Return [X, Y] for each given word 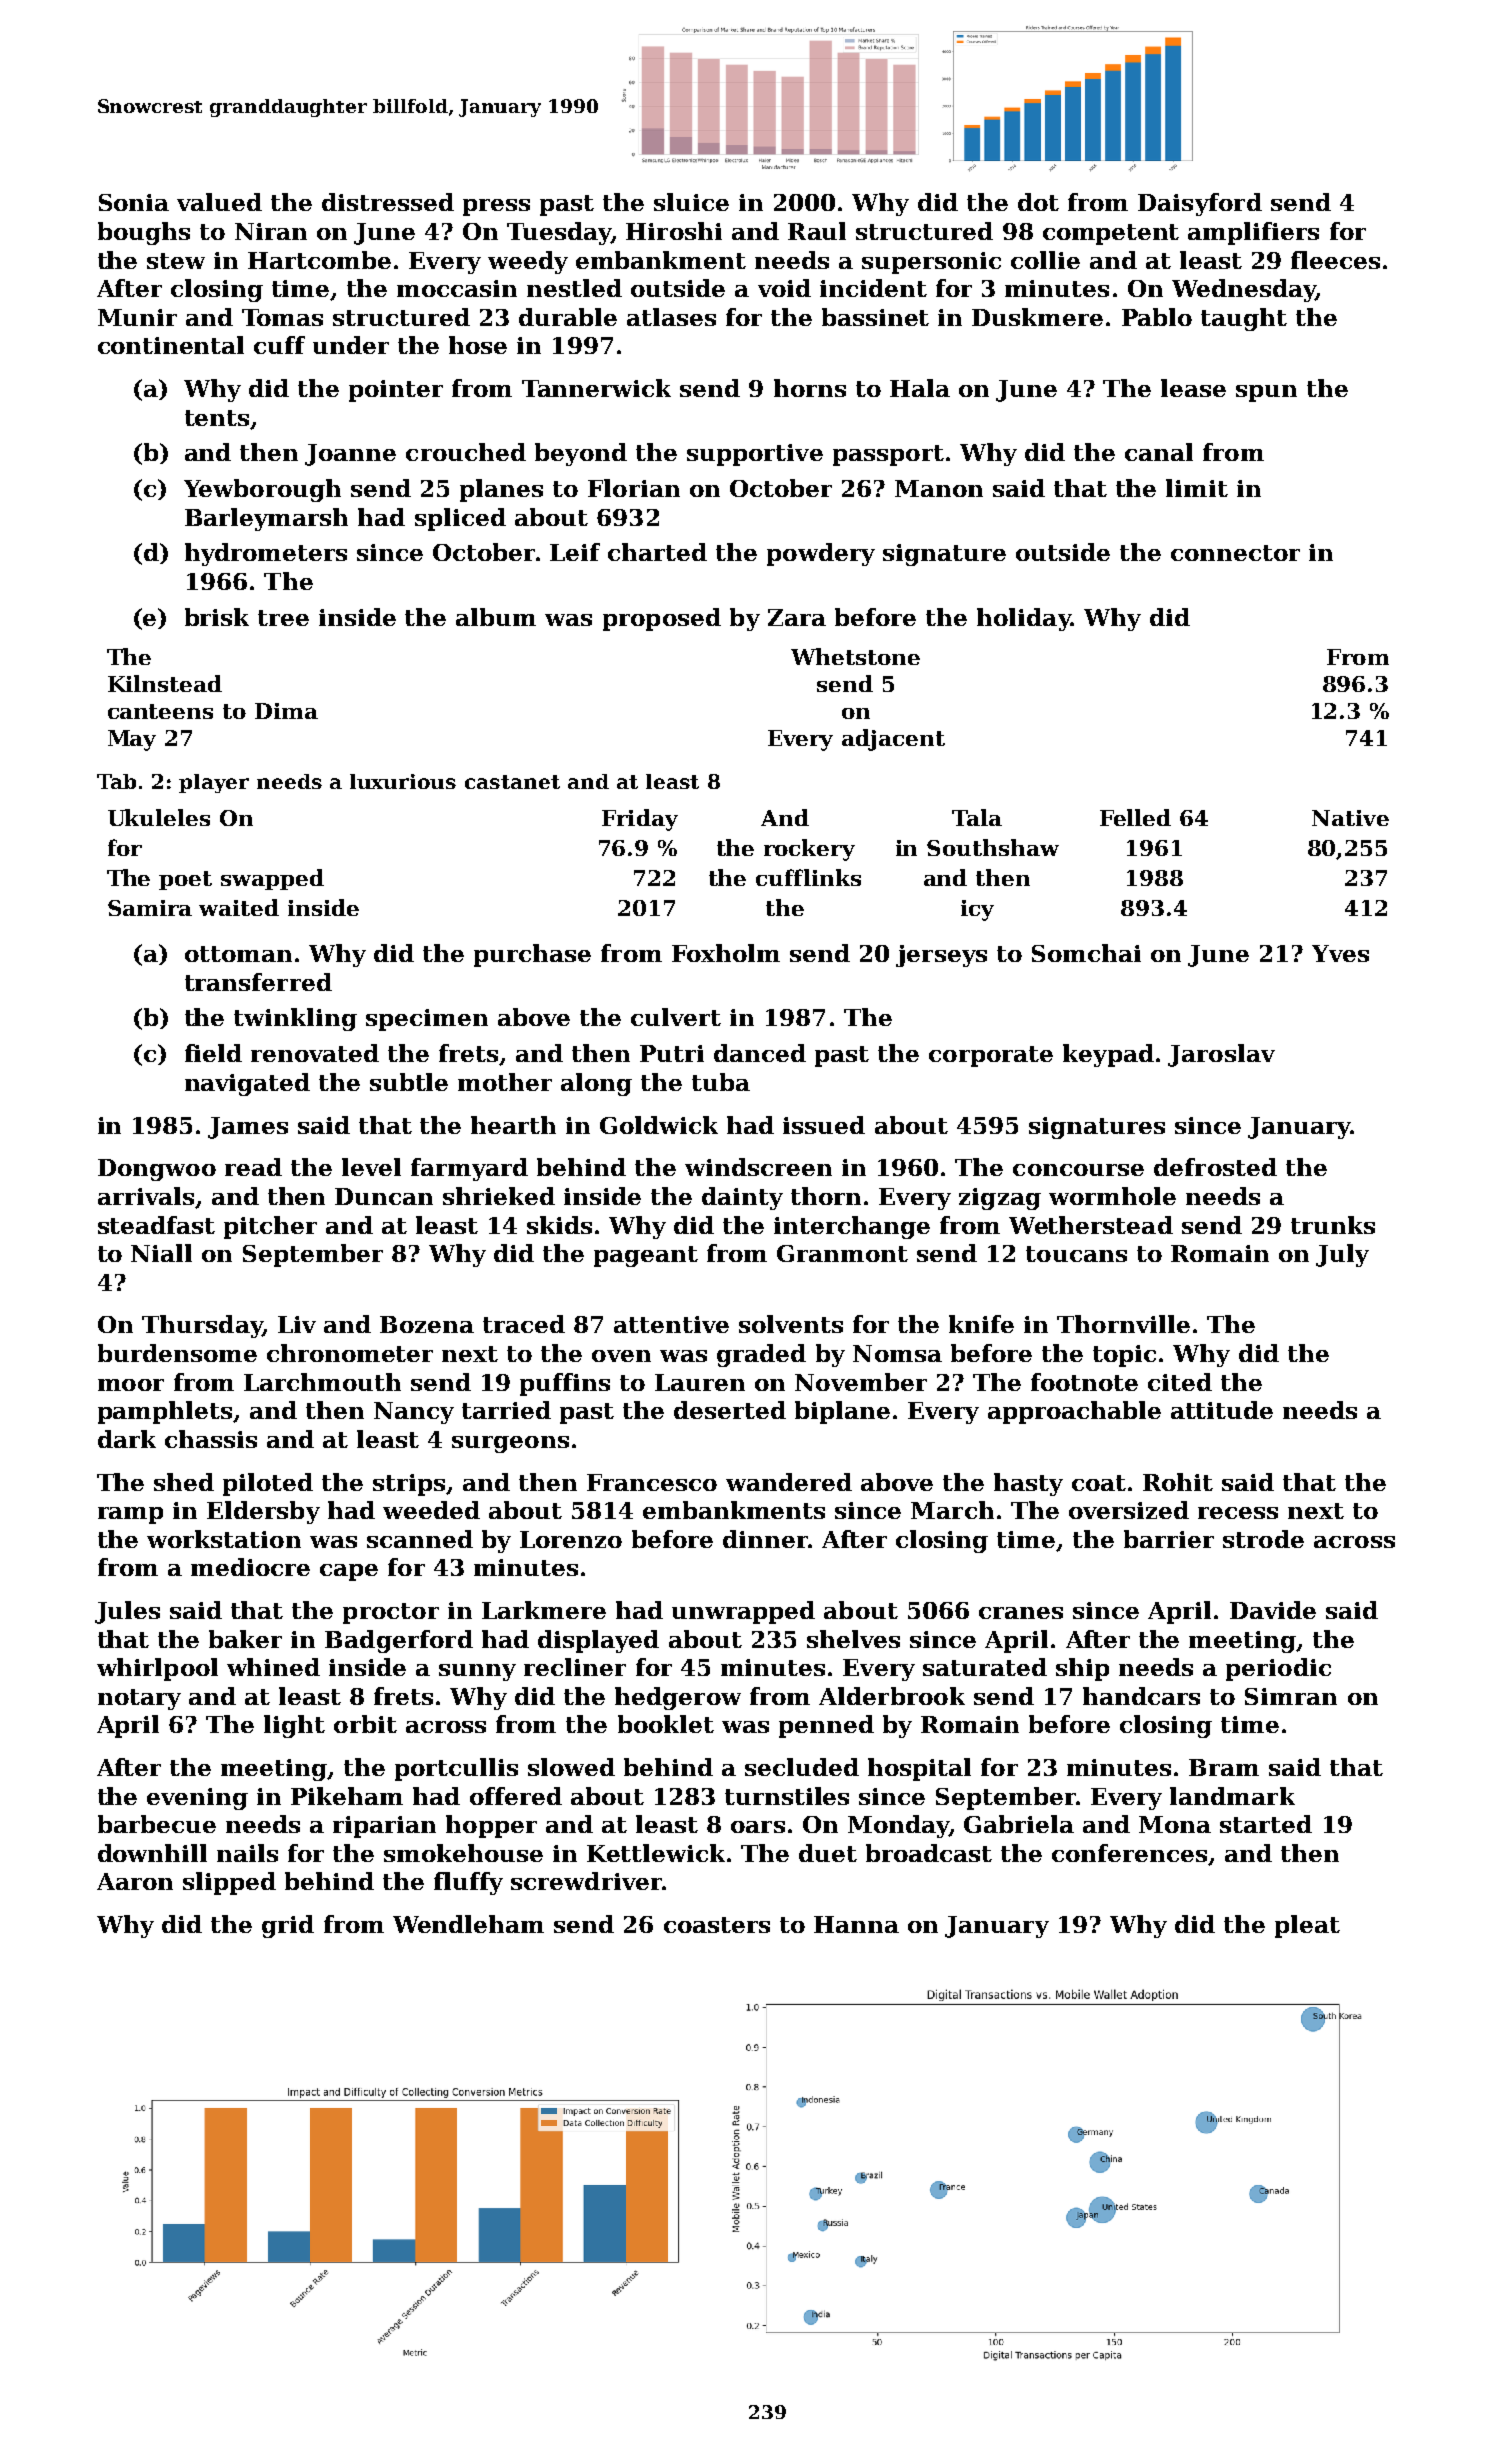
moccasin [457, 288]
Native [1350, 818]
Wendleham [468, 1924]
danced [760, 1053]
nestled [574, 288]
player [214, 783]
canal [1159, 452]
